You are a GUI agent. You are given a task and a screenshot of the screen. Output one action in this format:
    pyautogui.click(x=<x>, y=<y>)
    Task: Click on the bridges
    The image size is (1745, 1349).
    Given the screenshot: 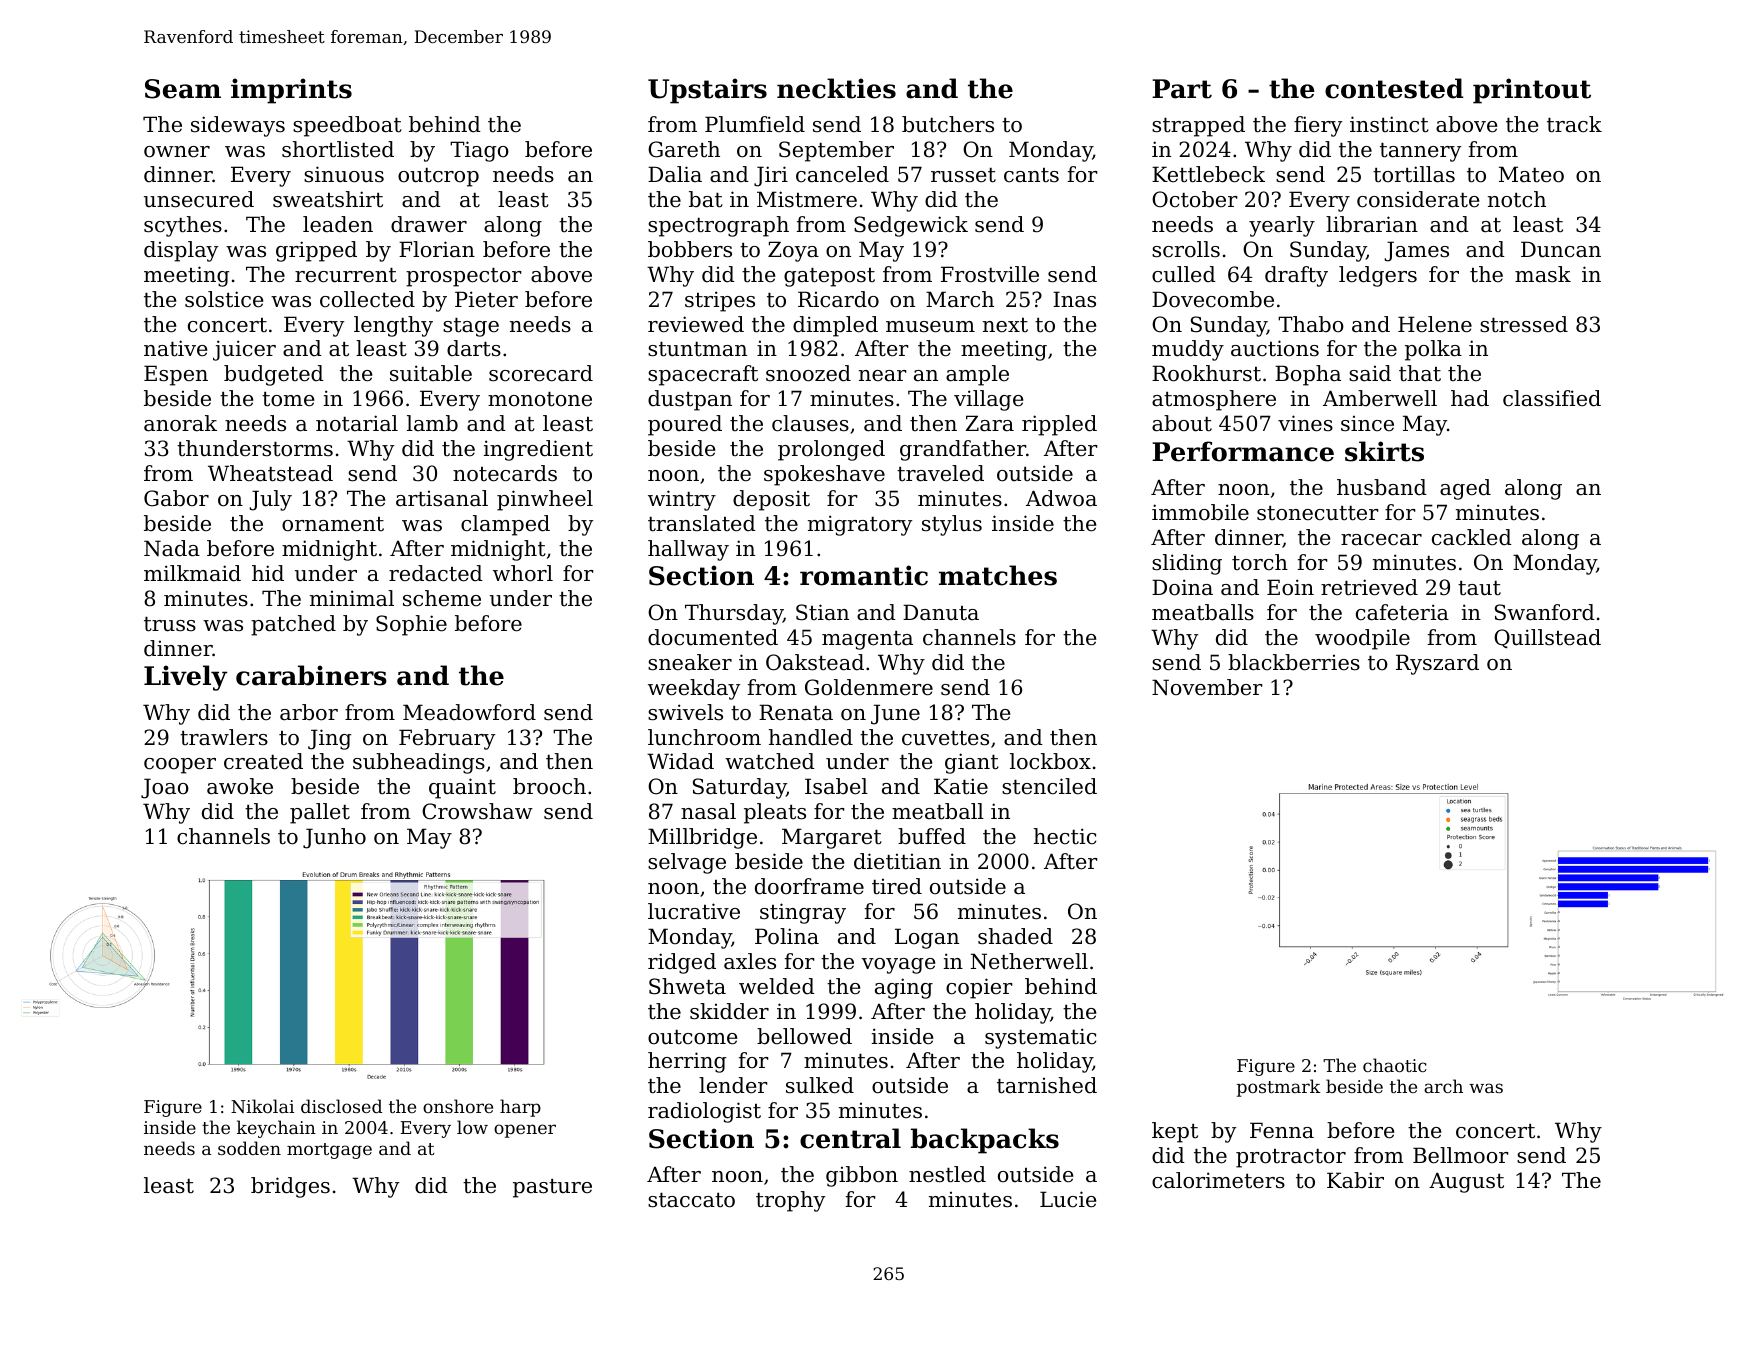 What is the action you would take?
    pyautogui.click(x=290, y=1187)
